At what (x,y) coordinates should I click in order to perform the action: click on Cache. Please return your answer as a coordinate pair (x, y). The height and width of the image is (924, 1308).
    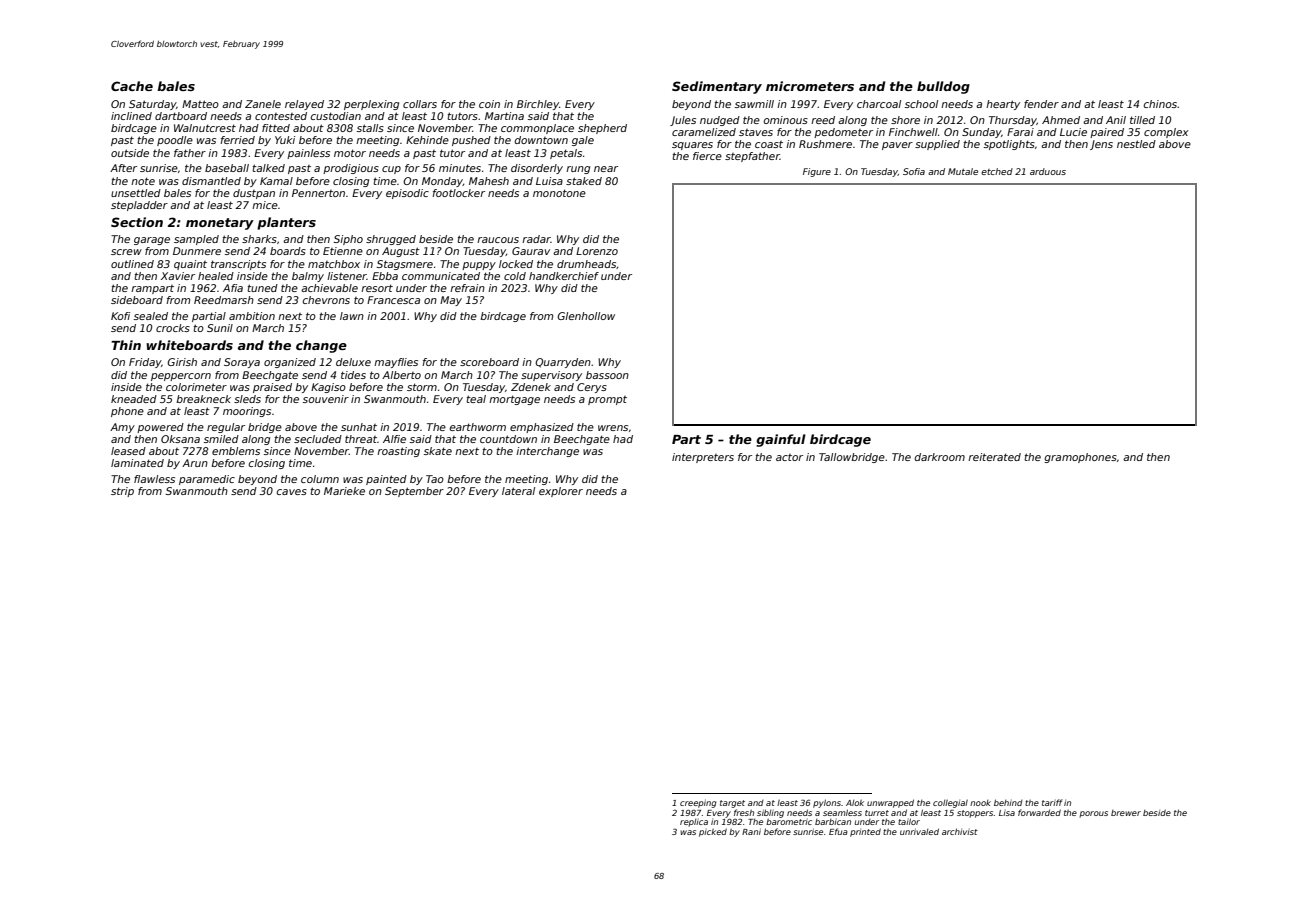
    Looking at the image, I should click on (132, 86).
